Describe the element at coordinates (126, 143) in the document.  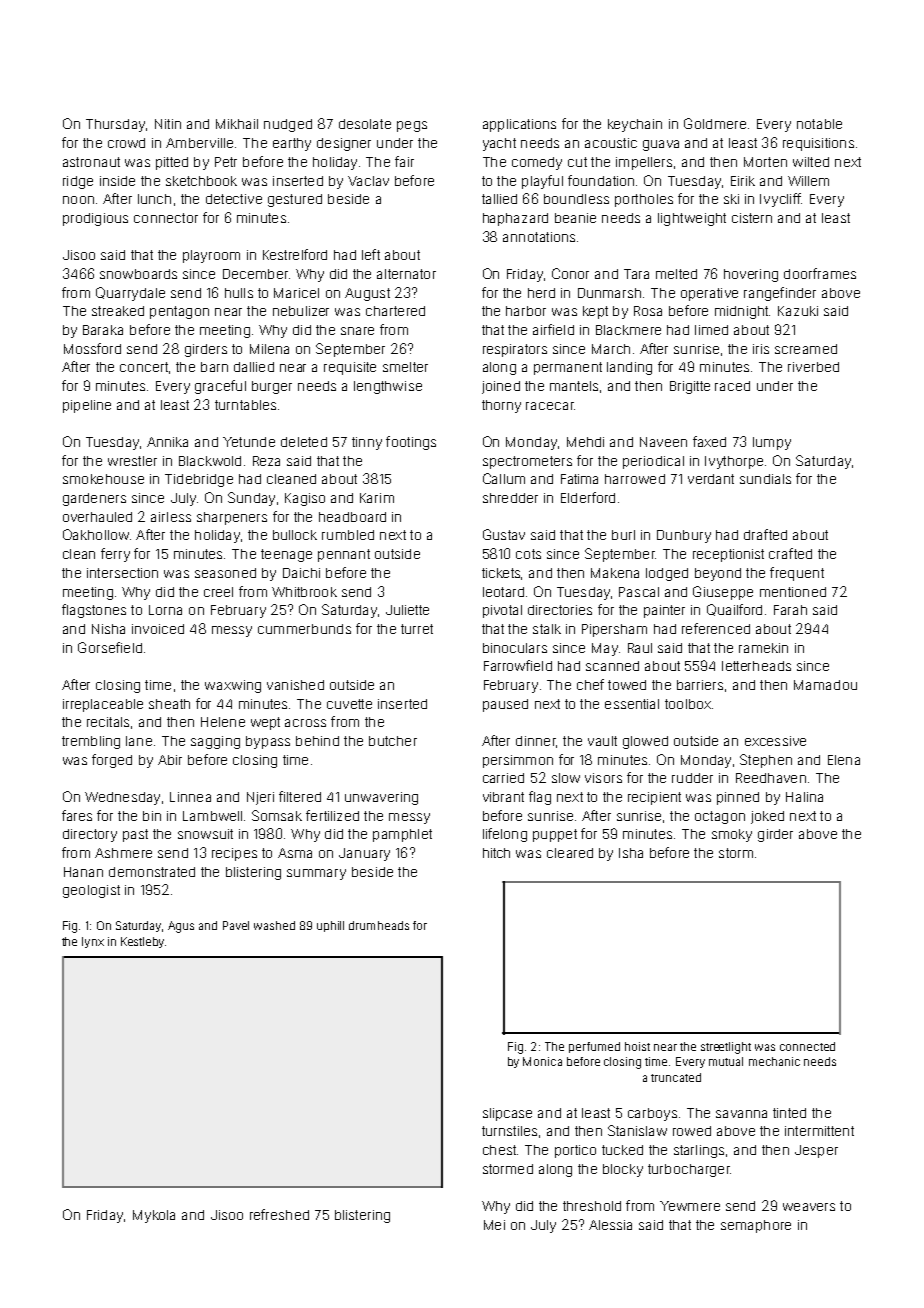
I see `crowd` at that location.
